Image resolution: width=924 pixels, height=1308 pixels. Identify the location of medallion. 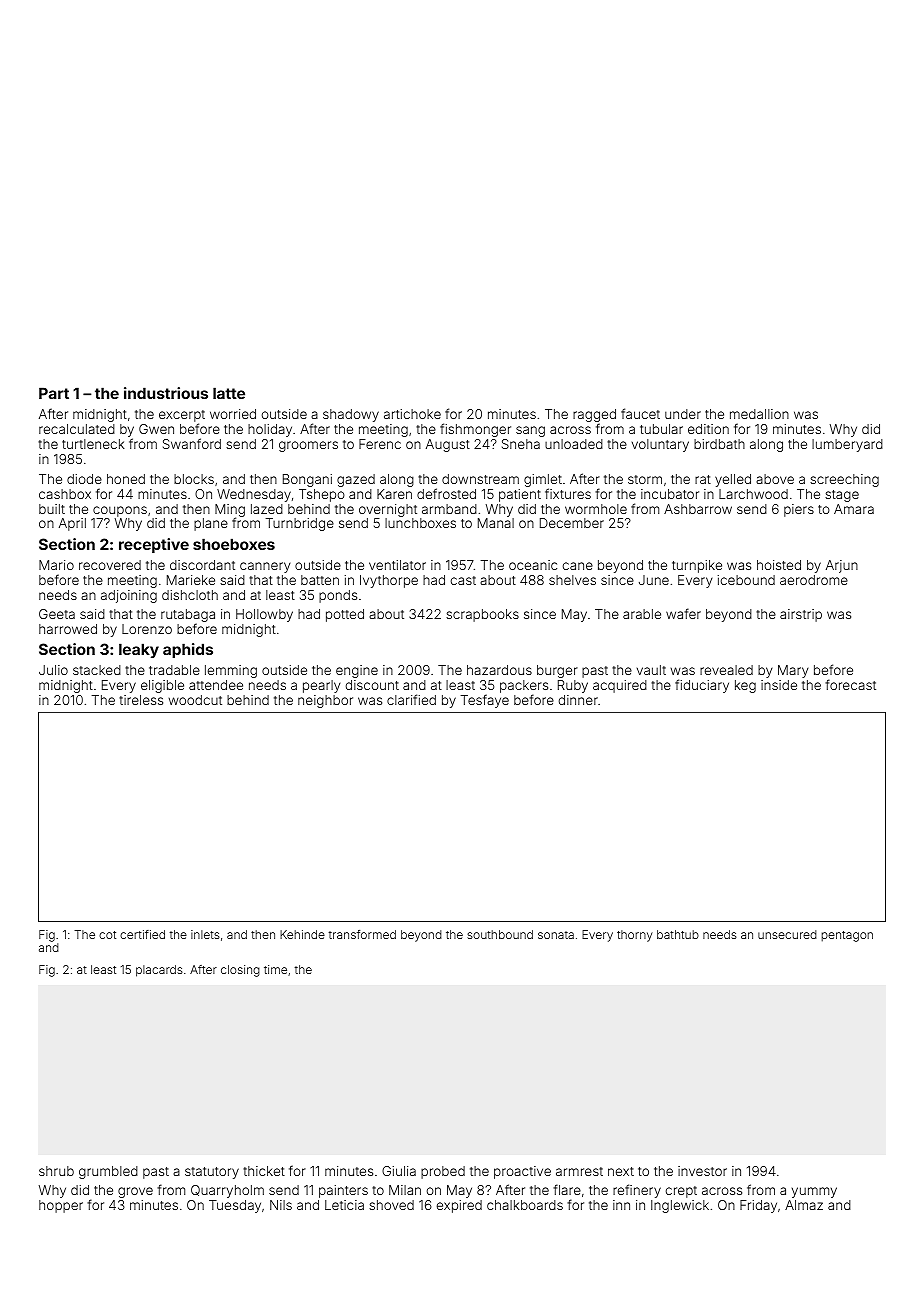
(759, 414).
